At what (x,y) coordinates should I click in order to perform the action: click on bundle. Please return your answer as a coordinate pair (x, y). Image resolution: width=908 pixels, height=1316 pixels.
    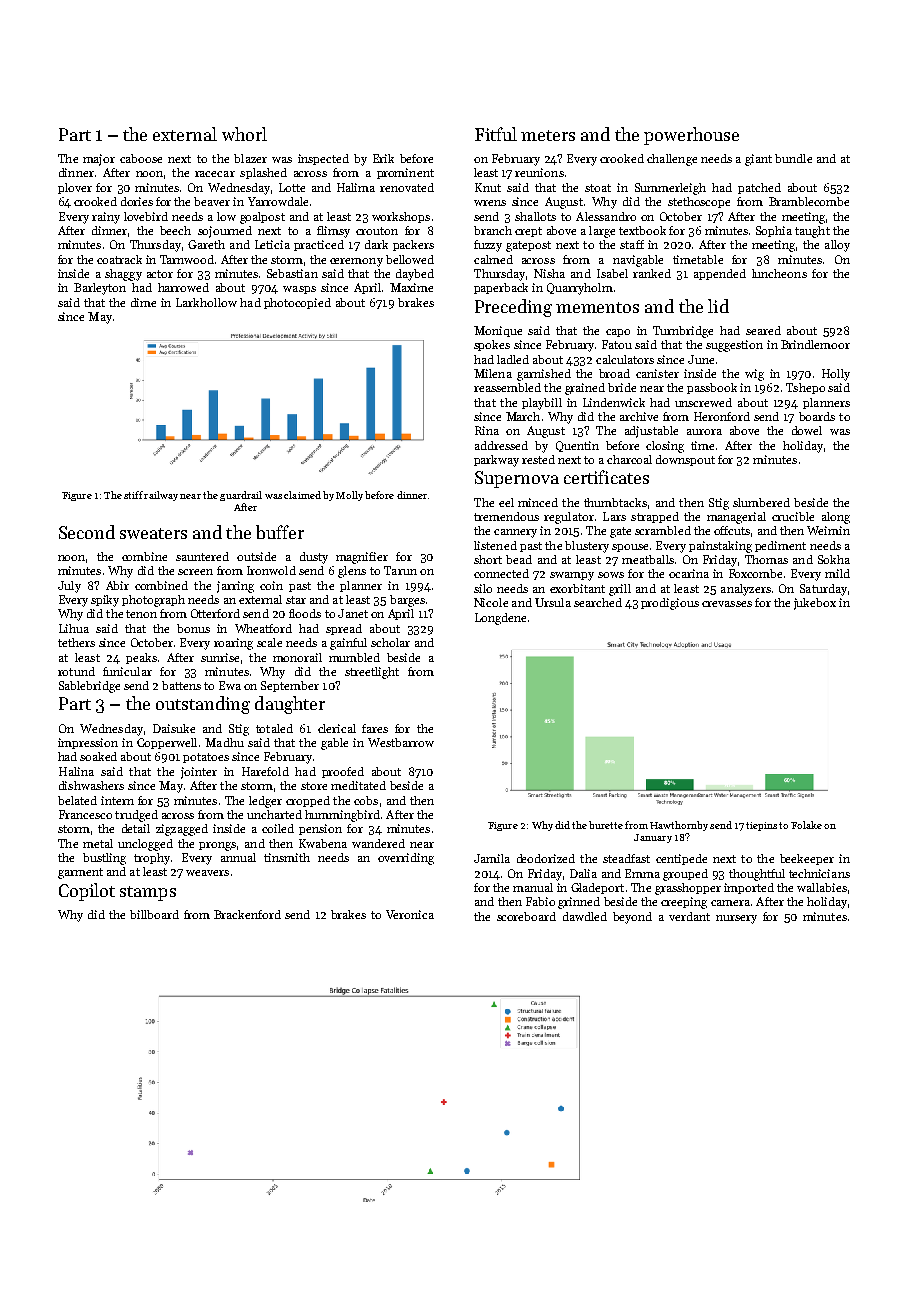
    Looking at the image, I should click on (793, 158).
